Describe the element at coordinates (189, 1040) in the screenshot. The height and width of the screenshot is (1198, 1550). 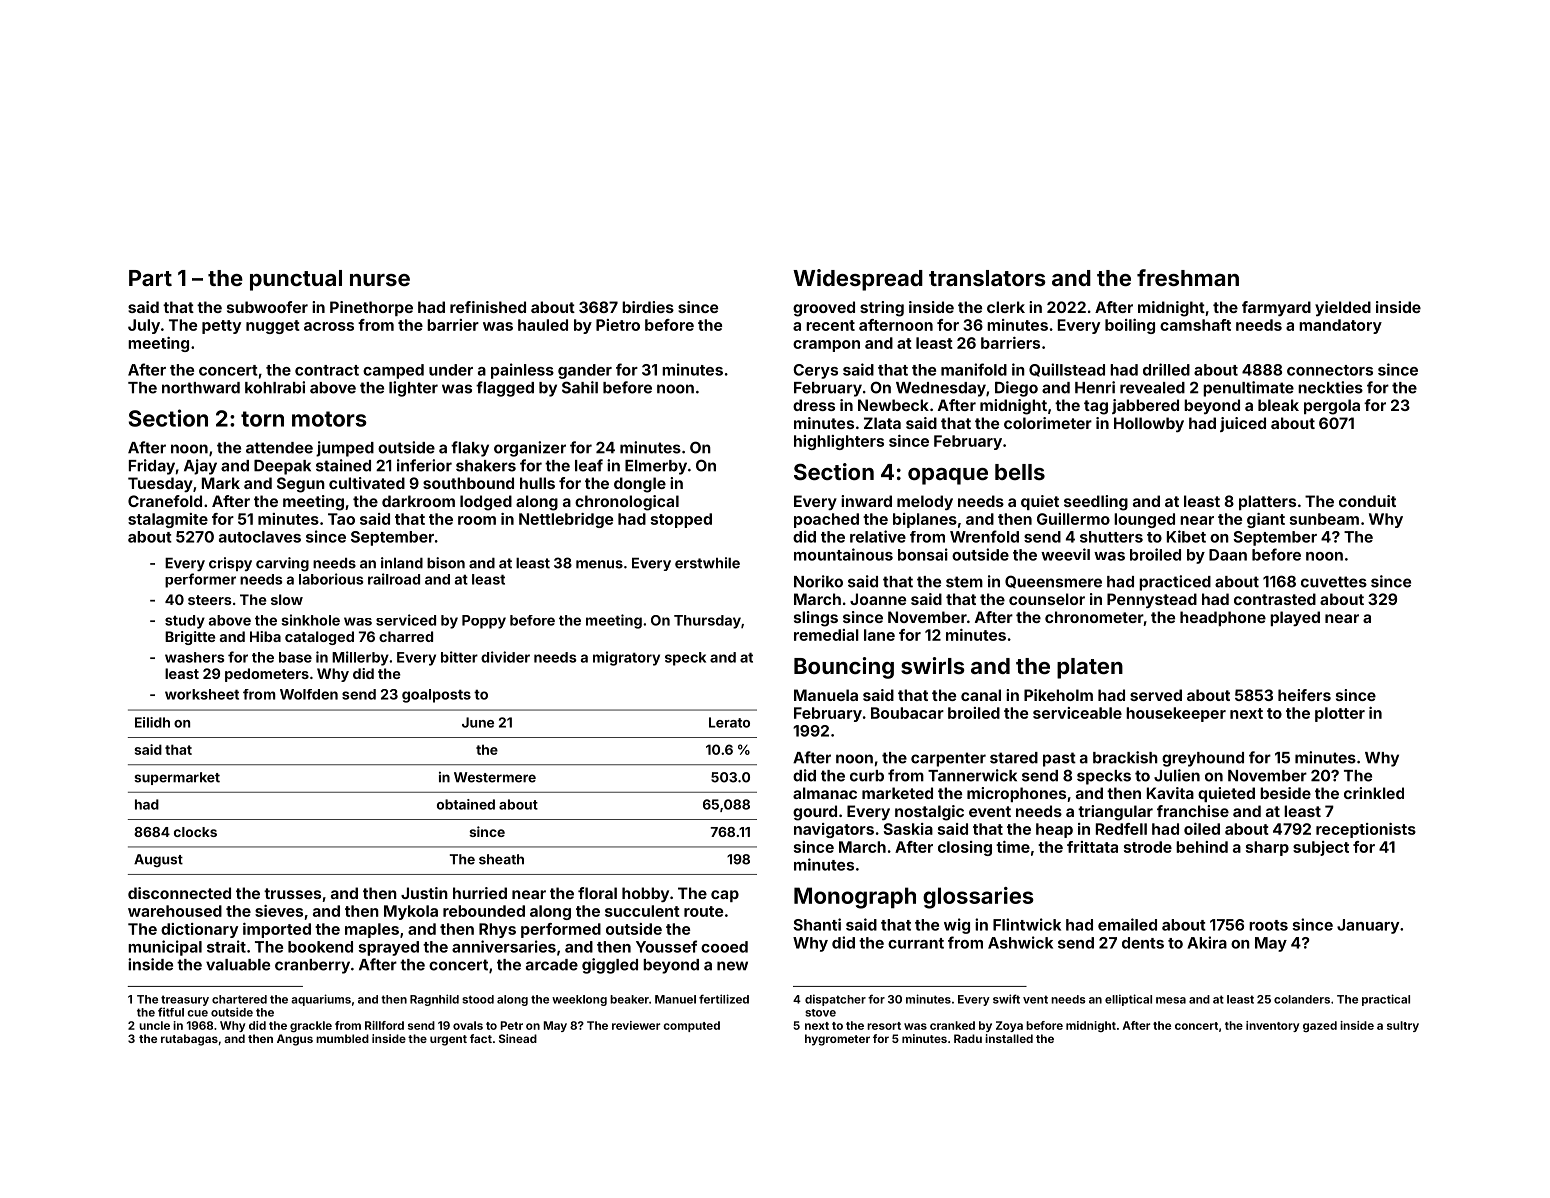
I see `rutabagas` at that location.
